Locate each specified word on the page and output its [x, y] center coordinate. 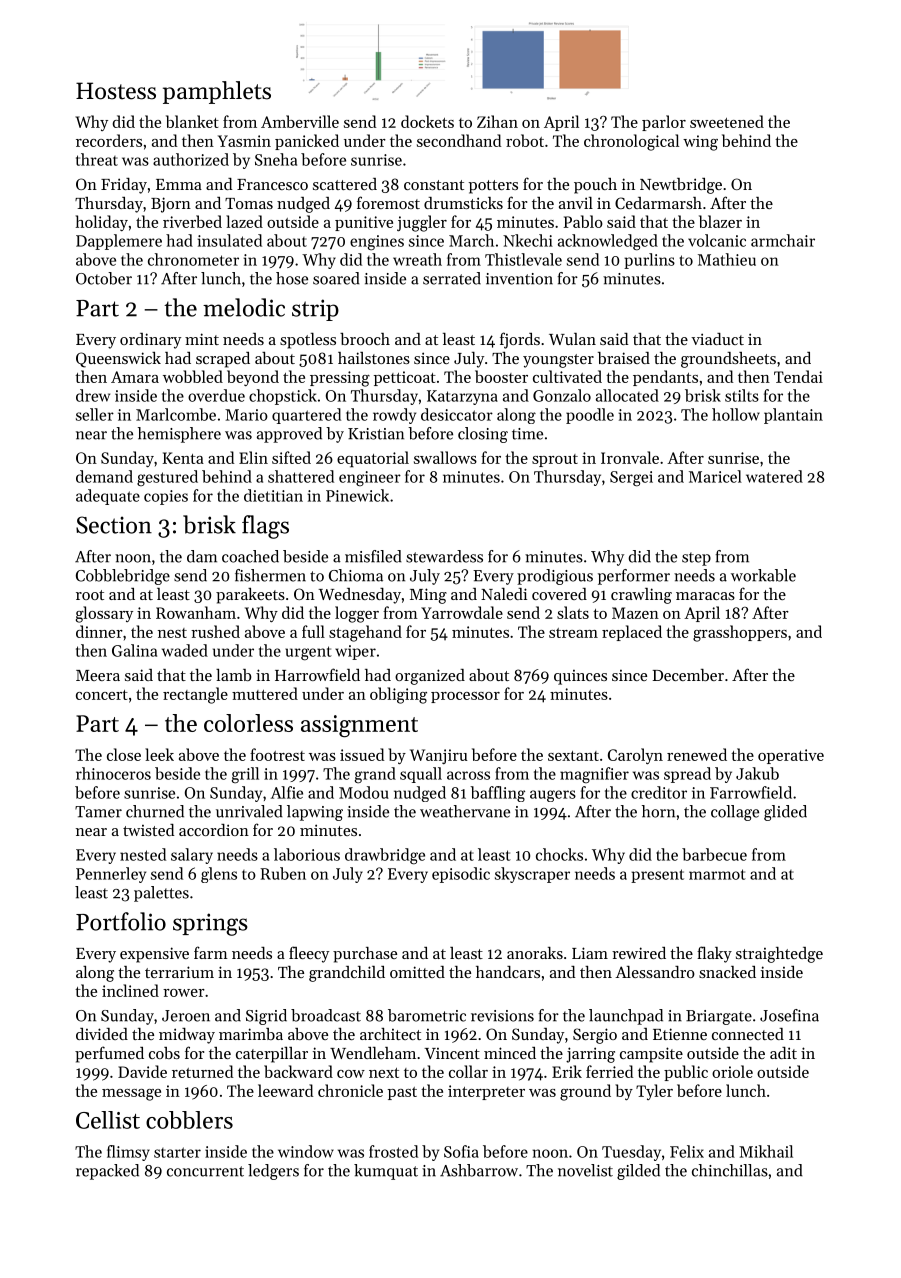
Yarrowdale [462, 612]
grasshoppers [740, 633]
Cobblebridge [123, 577]
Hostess [116, 91]
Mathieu [727, 259]
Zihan [497, 121]
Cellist [108, 1120]
